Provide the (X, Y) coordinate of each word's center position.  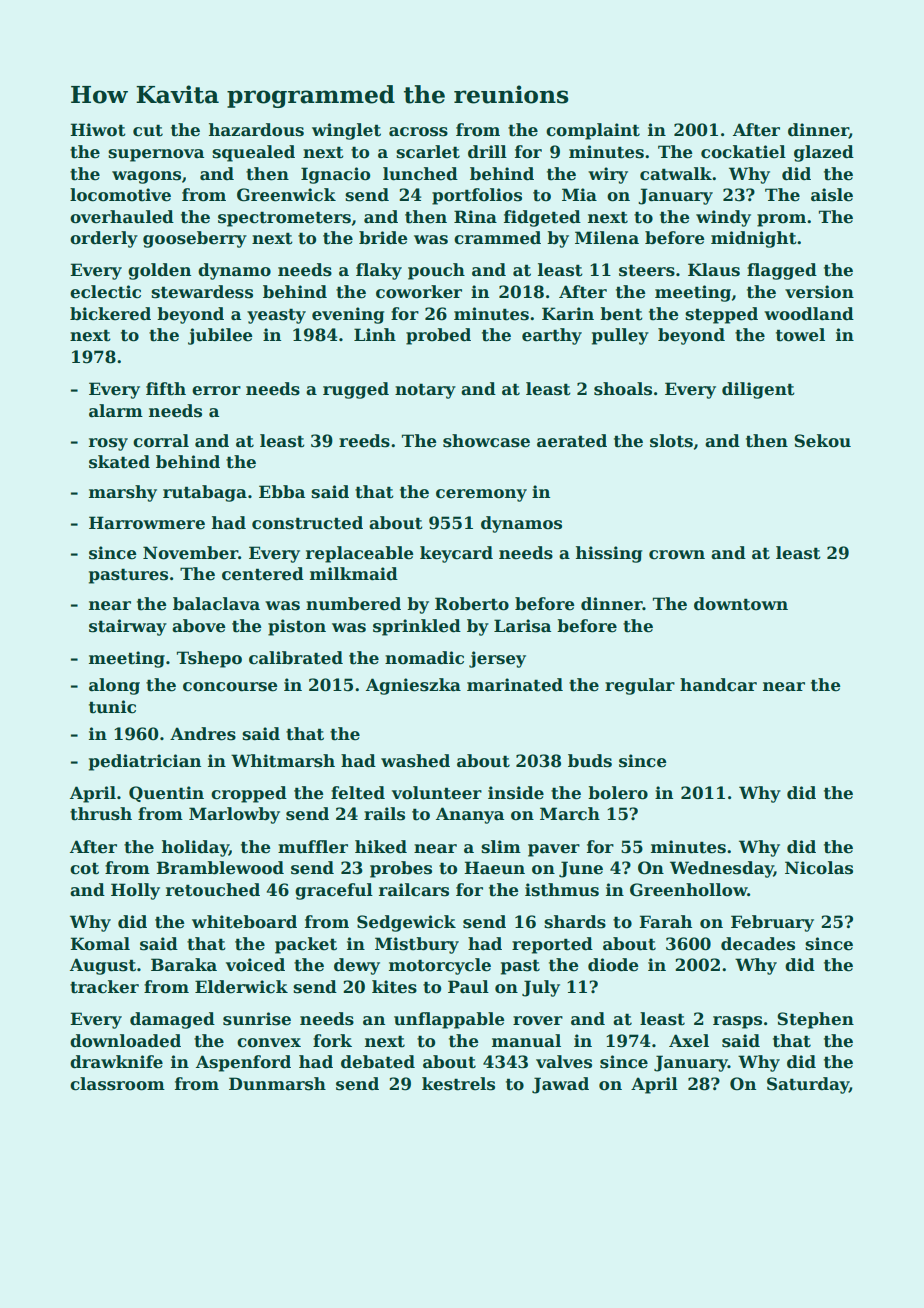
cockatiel (743, 152)
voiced (255, 965)
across (418, 132)
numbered (353, 604)
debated (378, 1062)
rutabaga (205, 493)
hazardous (256, 130)
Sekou (822, 441)
